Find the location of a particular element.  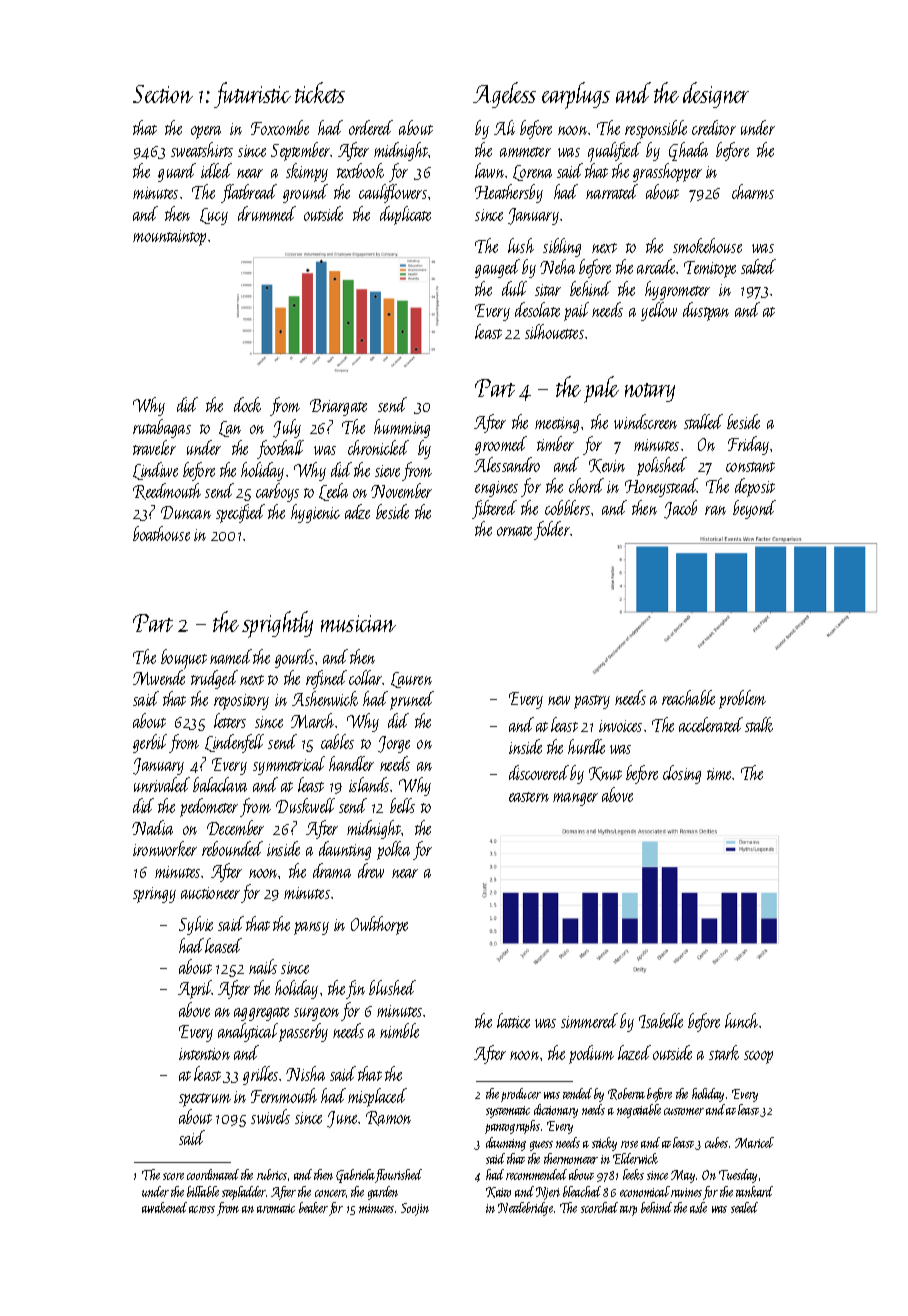

springy is located at coordinates (154, 895).
